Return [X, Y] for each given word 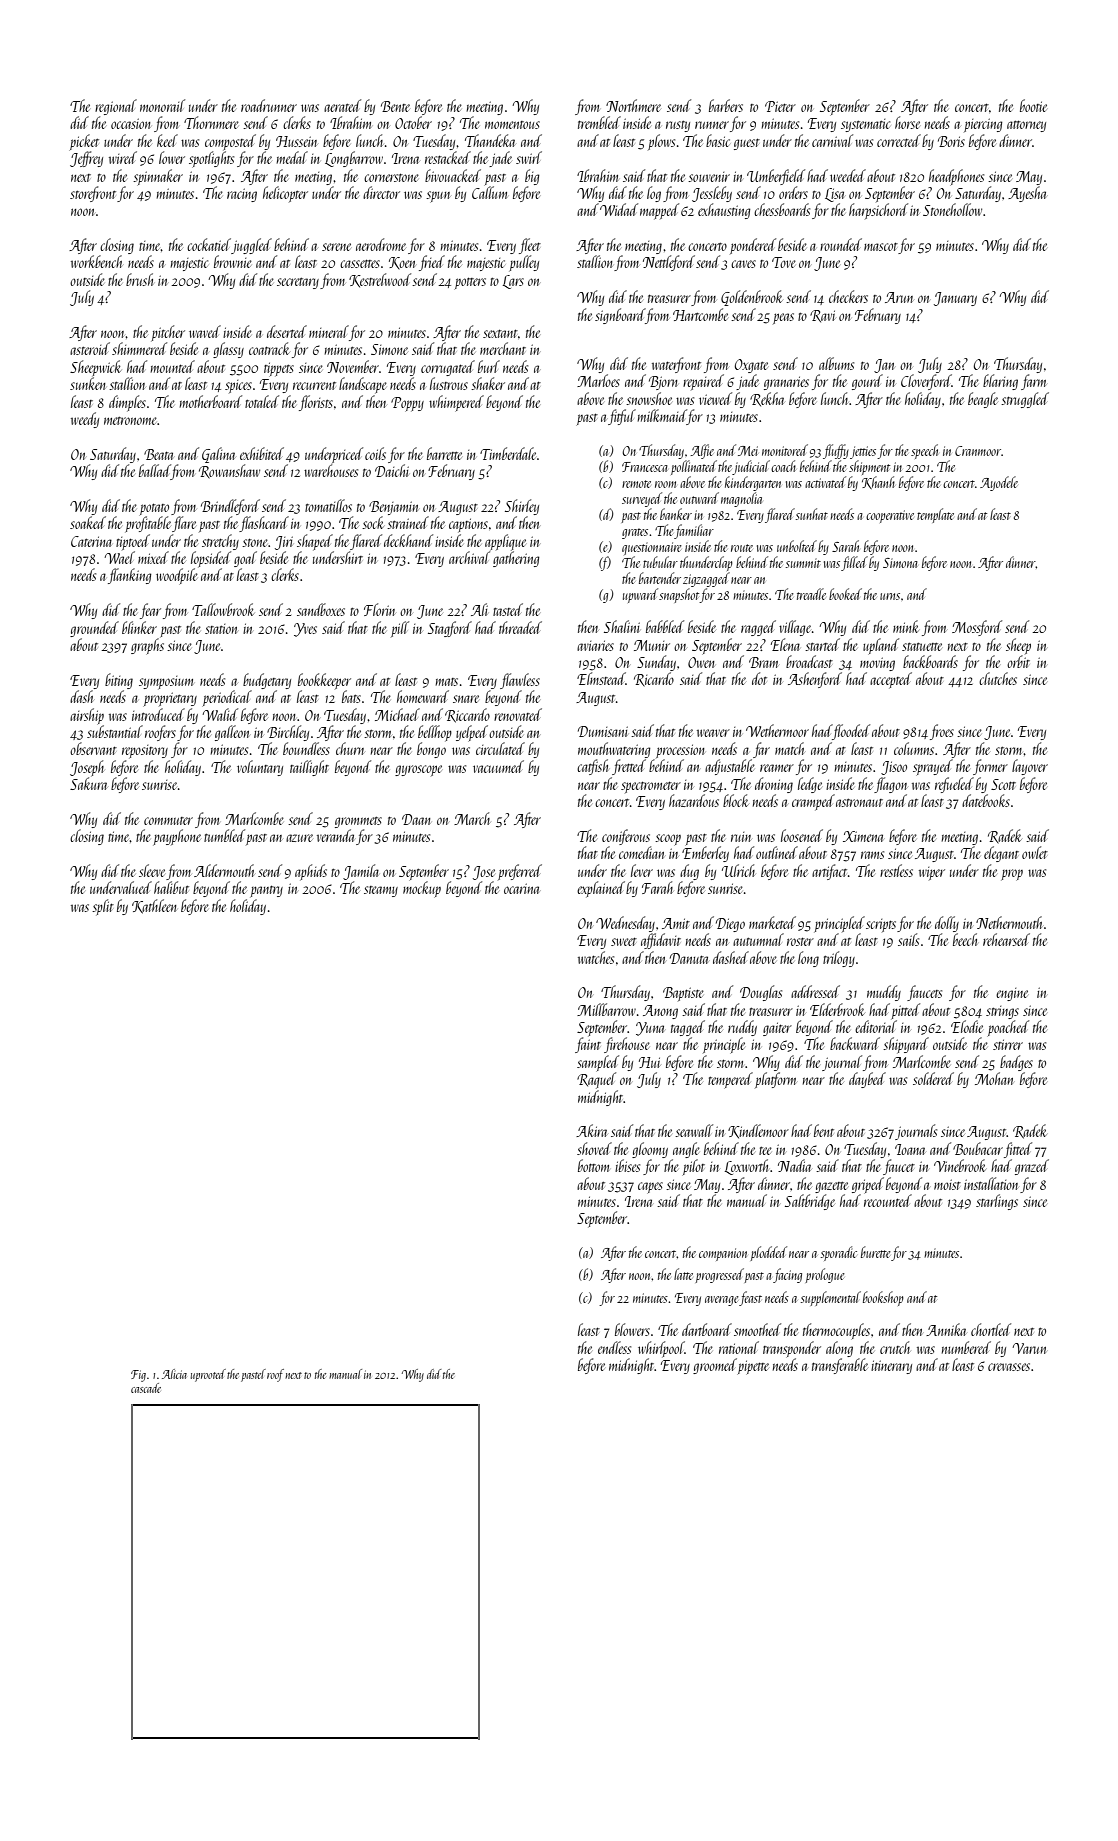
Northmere [633, 105]
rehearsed [1006, 939]
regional [116, 107]
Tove [784, 262]
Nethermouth [1009, 922]
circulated [500, 748]
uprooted [208, 1375]
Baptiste [683, 994]
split [103, 907]
